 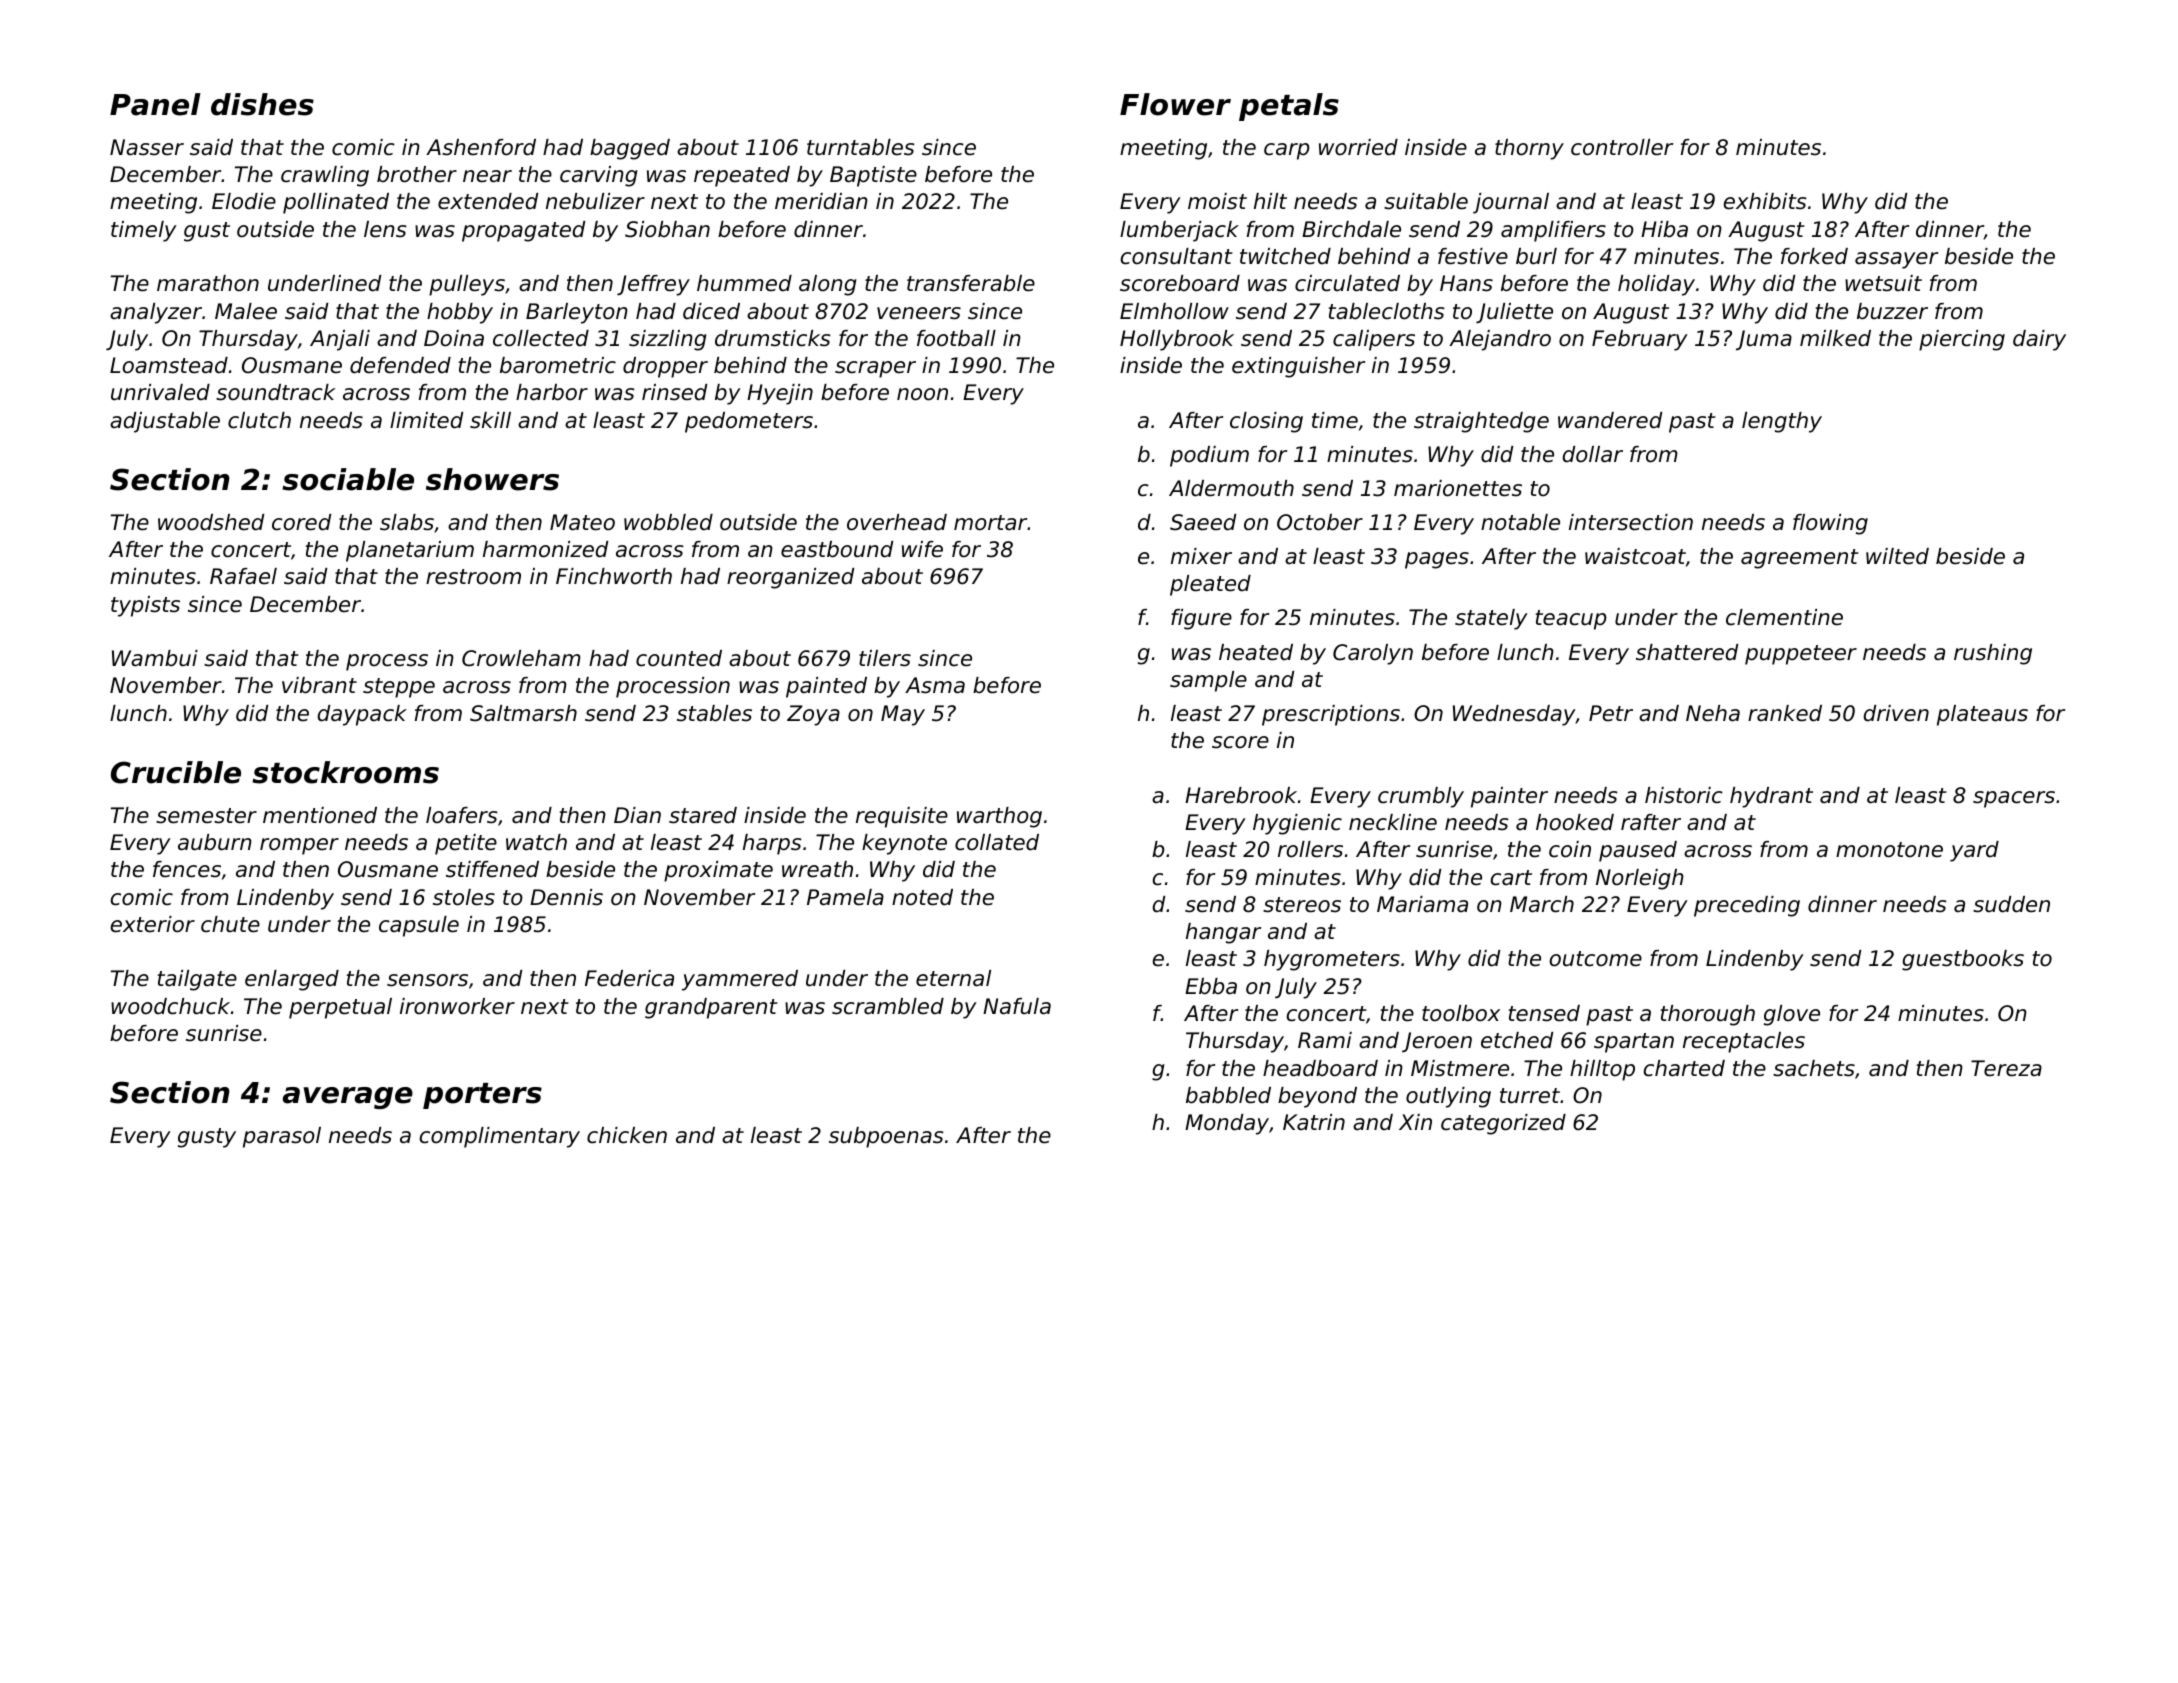 What do you see at coordinates (500, 1137) in the screenshot?
I see `complimentary` at bounding box center [500, 1137].
